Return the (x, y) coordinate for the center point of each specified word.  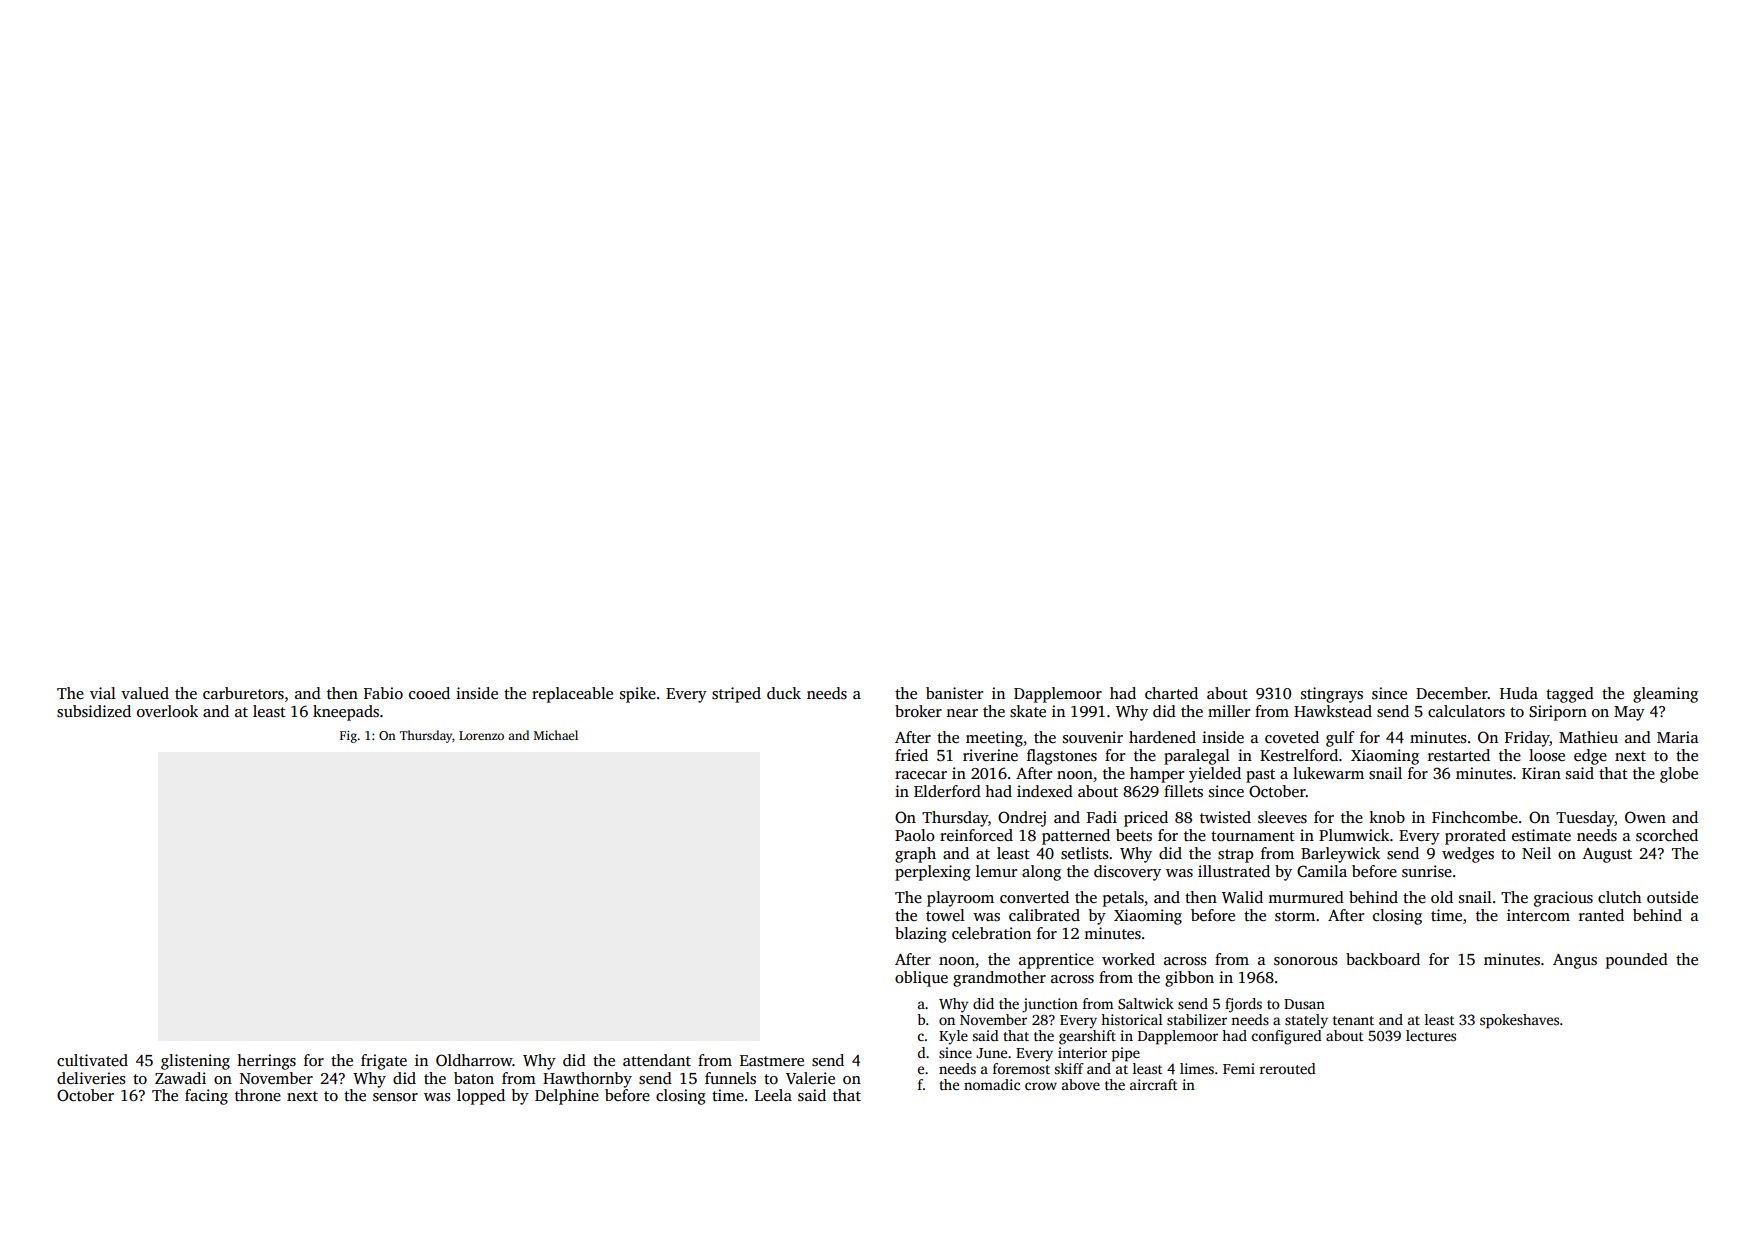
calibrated (1044, 915)
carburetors (243, 693)
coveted (1292, 737)
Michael (556, 735)
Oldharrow (474, 1060)
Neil (1536, 853)
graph (915, 855)
